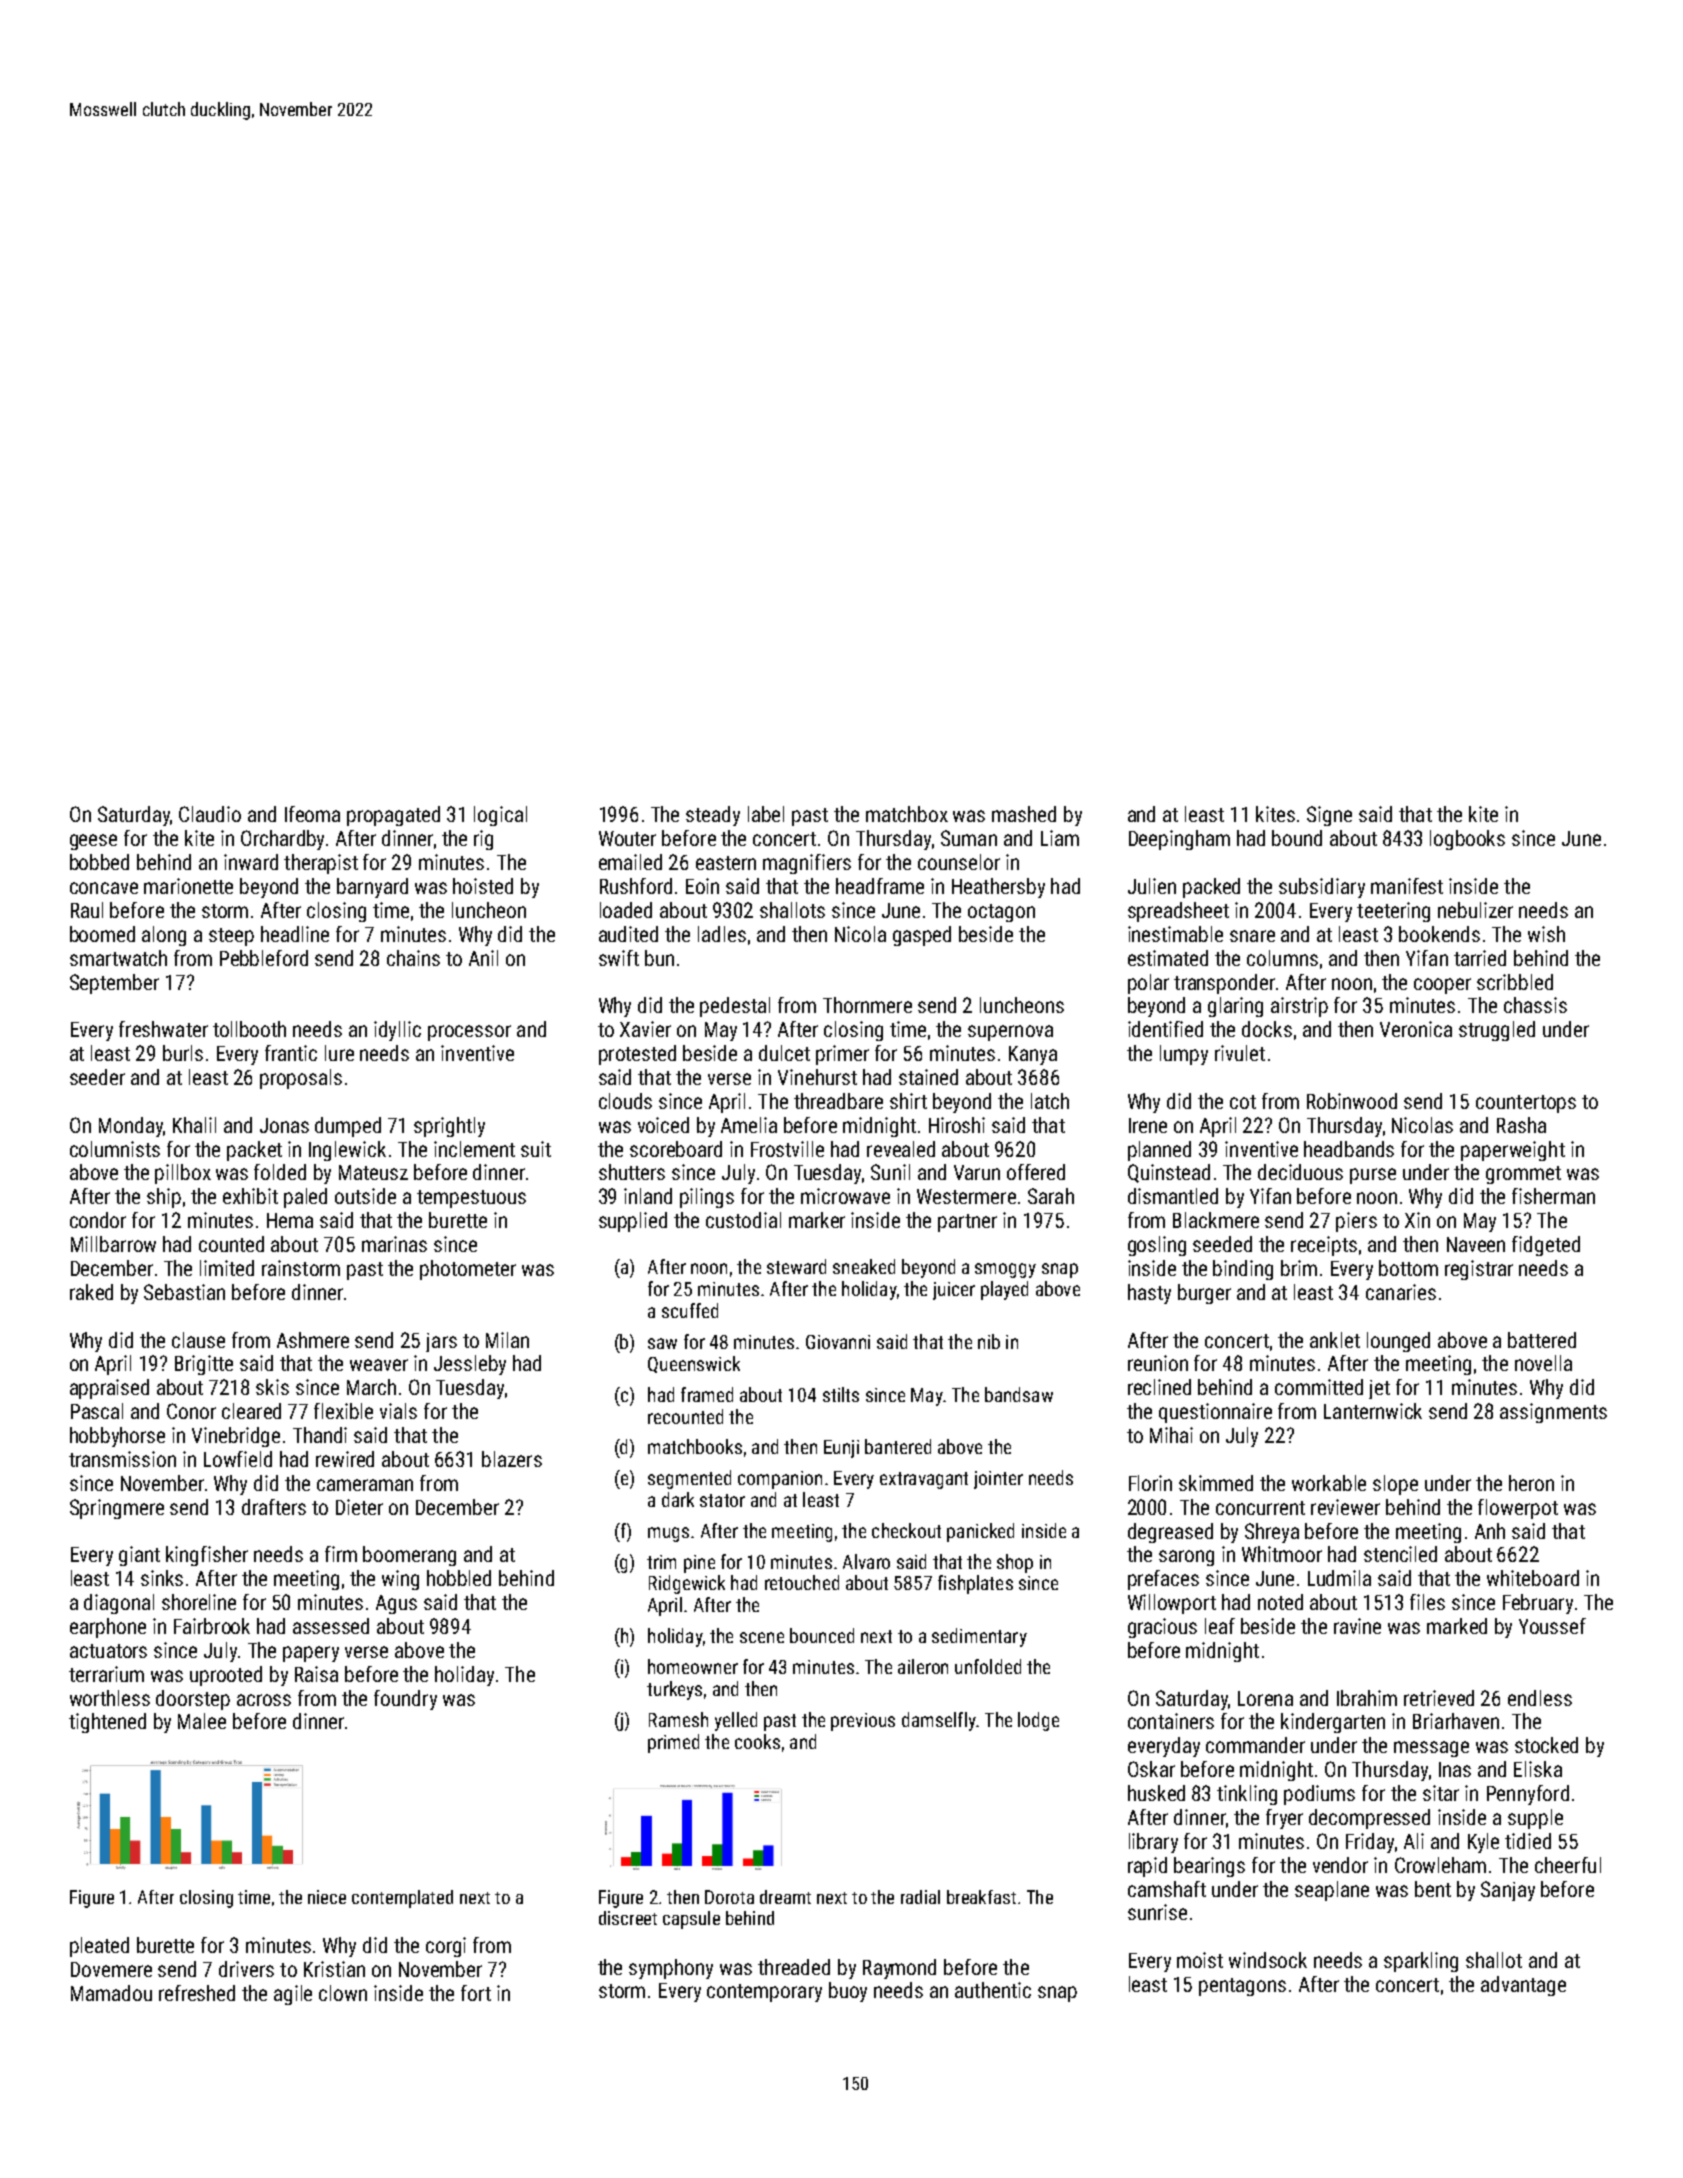  Describe the element at coordinates (1024, 814) in the page. I see `mashed` at that location.
